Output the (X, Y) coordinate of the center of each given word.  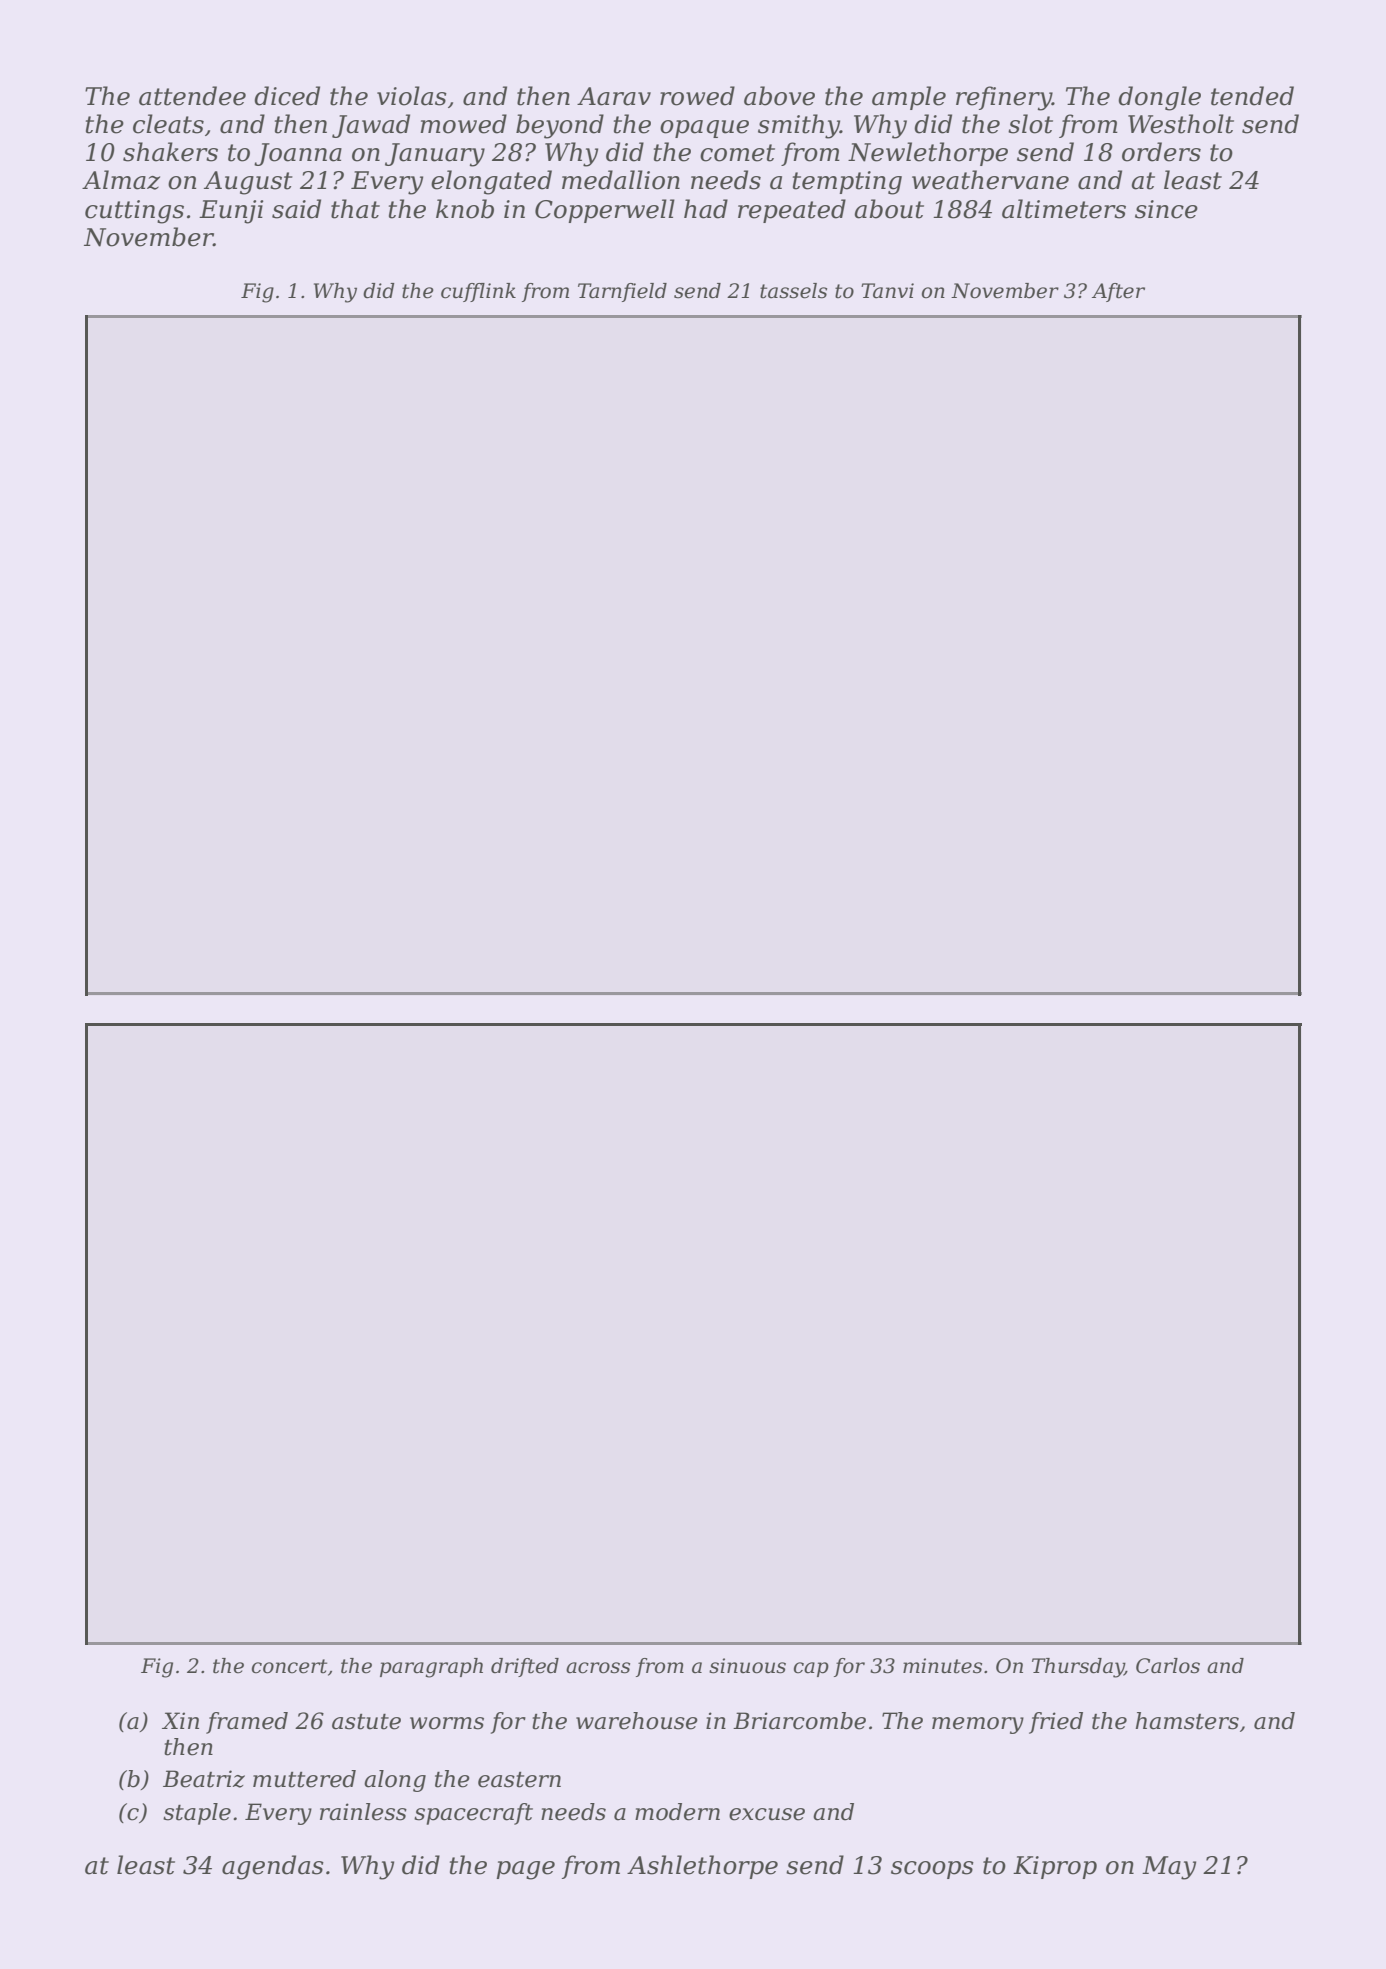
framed (247, 1723)
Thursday (1078, 1668)
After (1118, 292)
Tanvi (887, 291)
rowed (697, 96)
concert (289, 1666)
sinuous (747, 1666)
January (435, 155)
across (598, 1668)
